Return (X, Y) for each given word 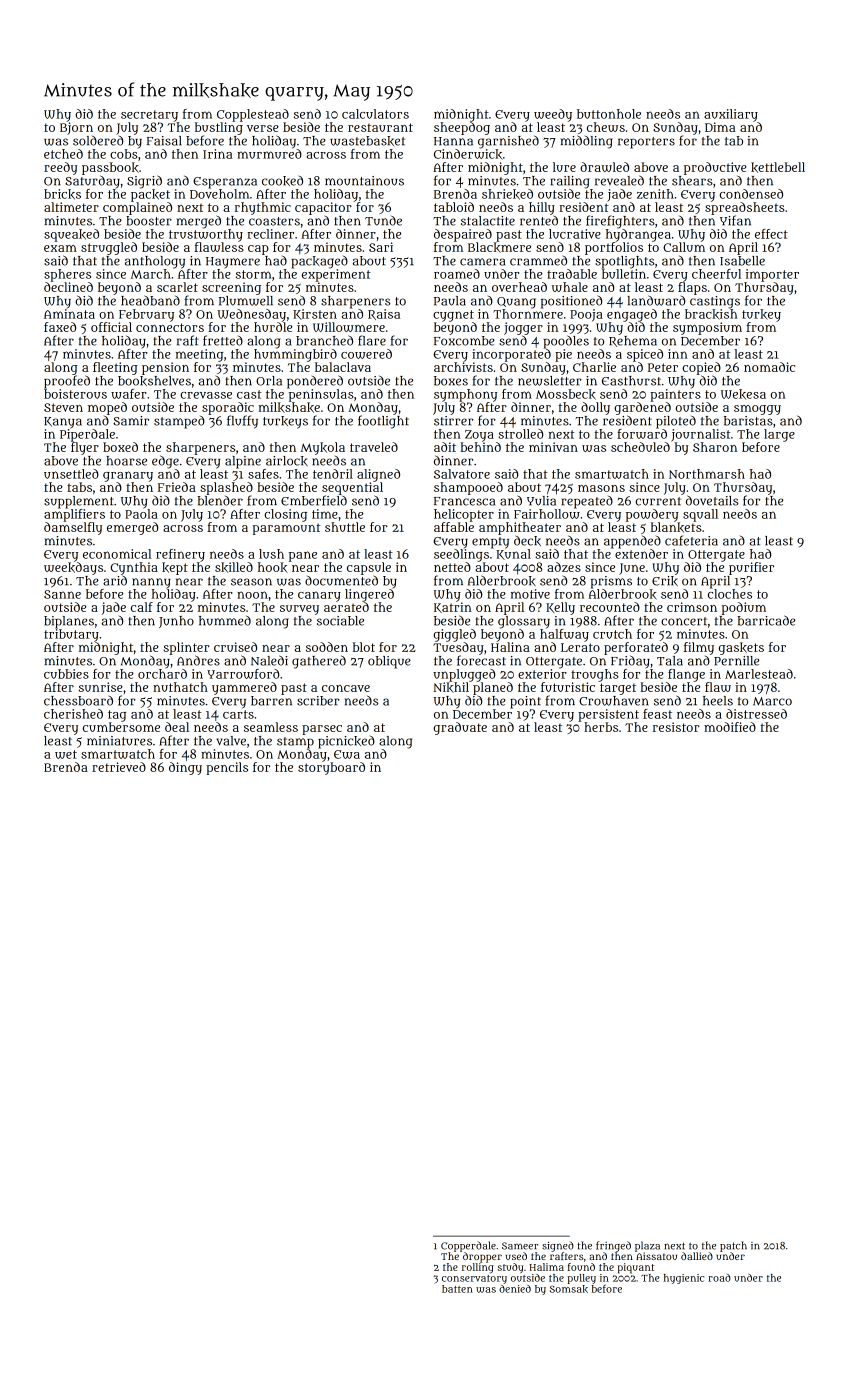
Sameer (520, 1246)
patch (733, 1246)
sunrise (101, 687)
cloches (730, 594)
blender (220, 501)
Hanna (453, 141)
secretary (149, 116)
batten (457, 1289)
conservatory (474, 1279)
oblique (389, 662)
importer (772, 275)
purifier (751, 568)
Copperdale (468, 1246)
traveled (374, 447)
